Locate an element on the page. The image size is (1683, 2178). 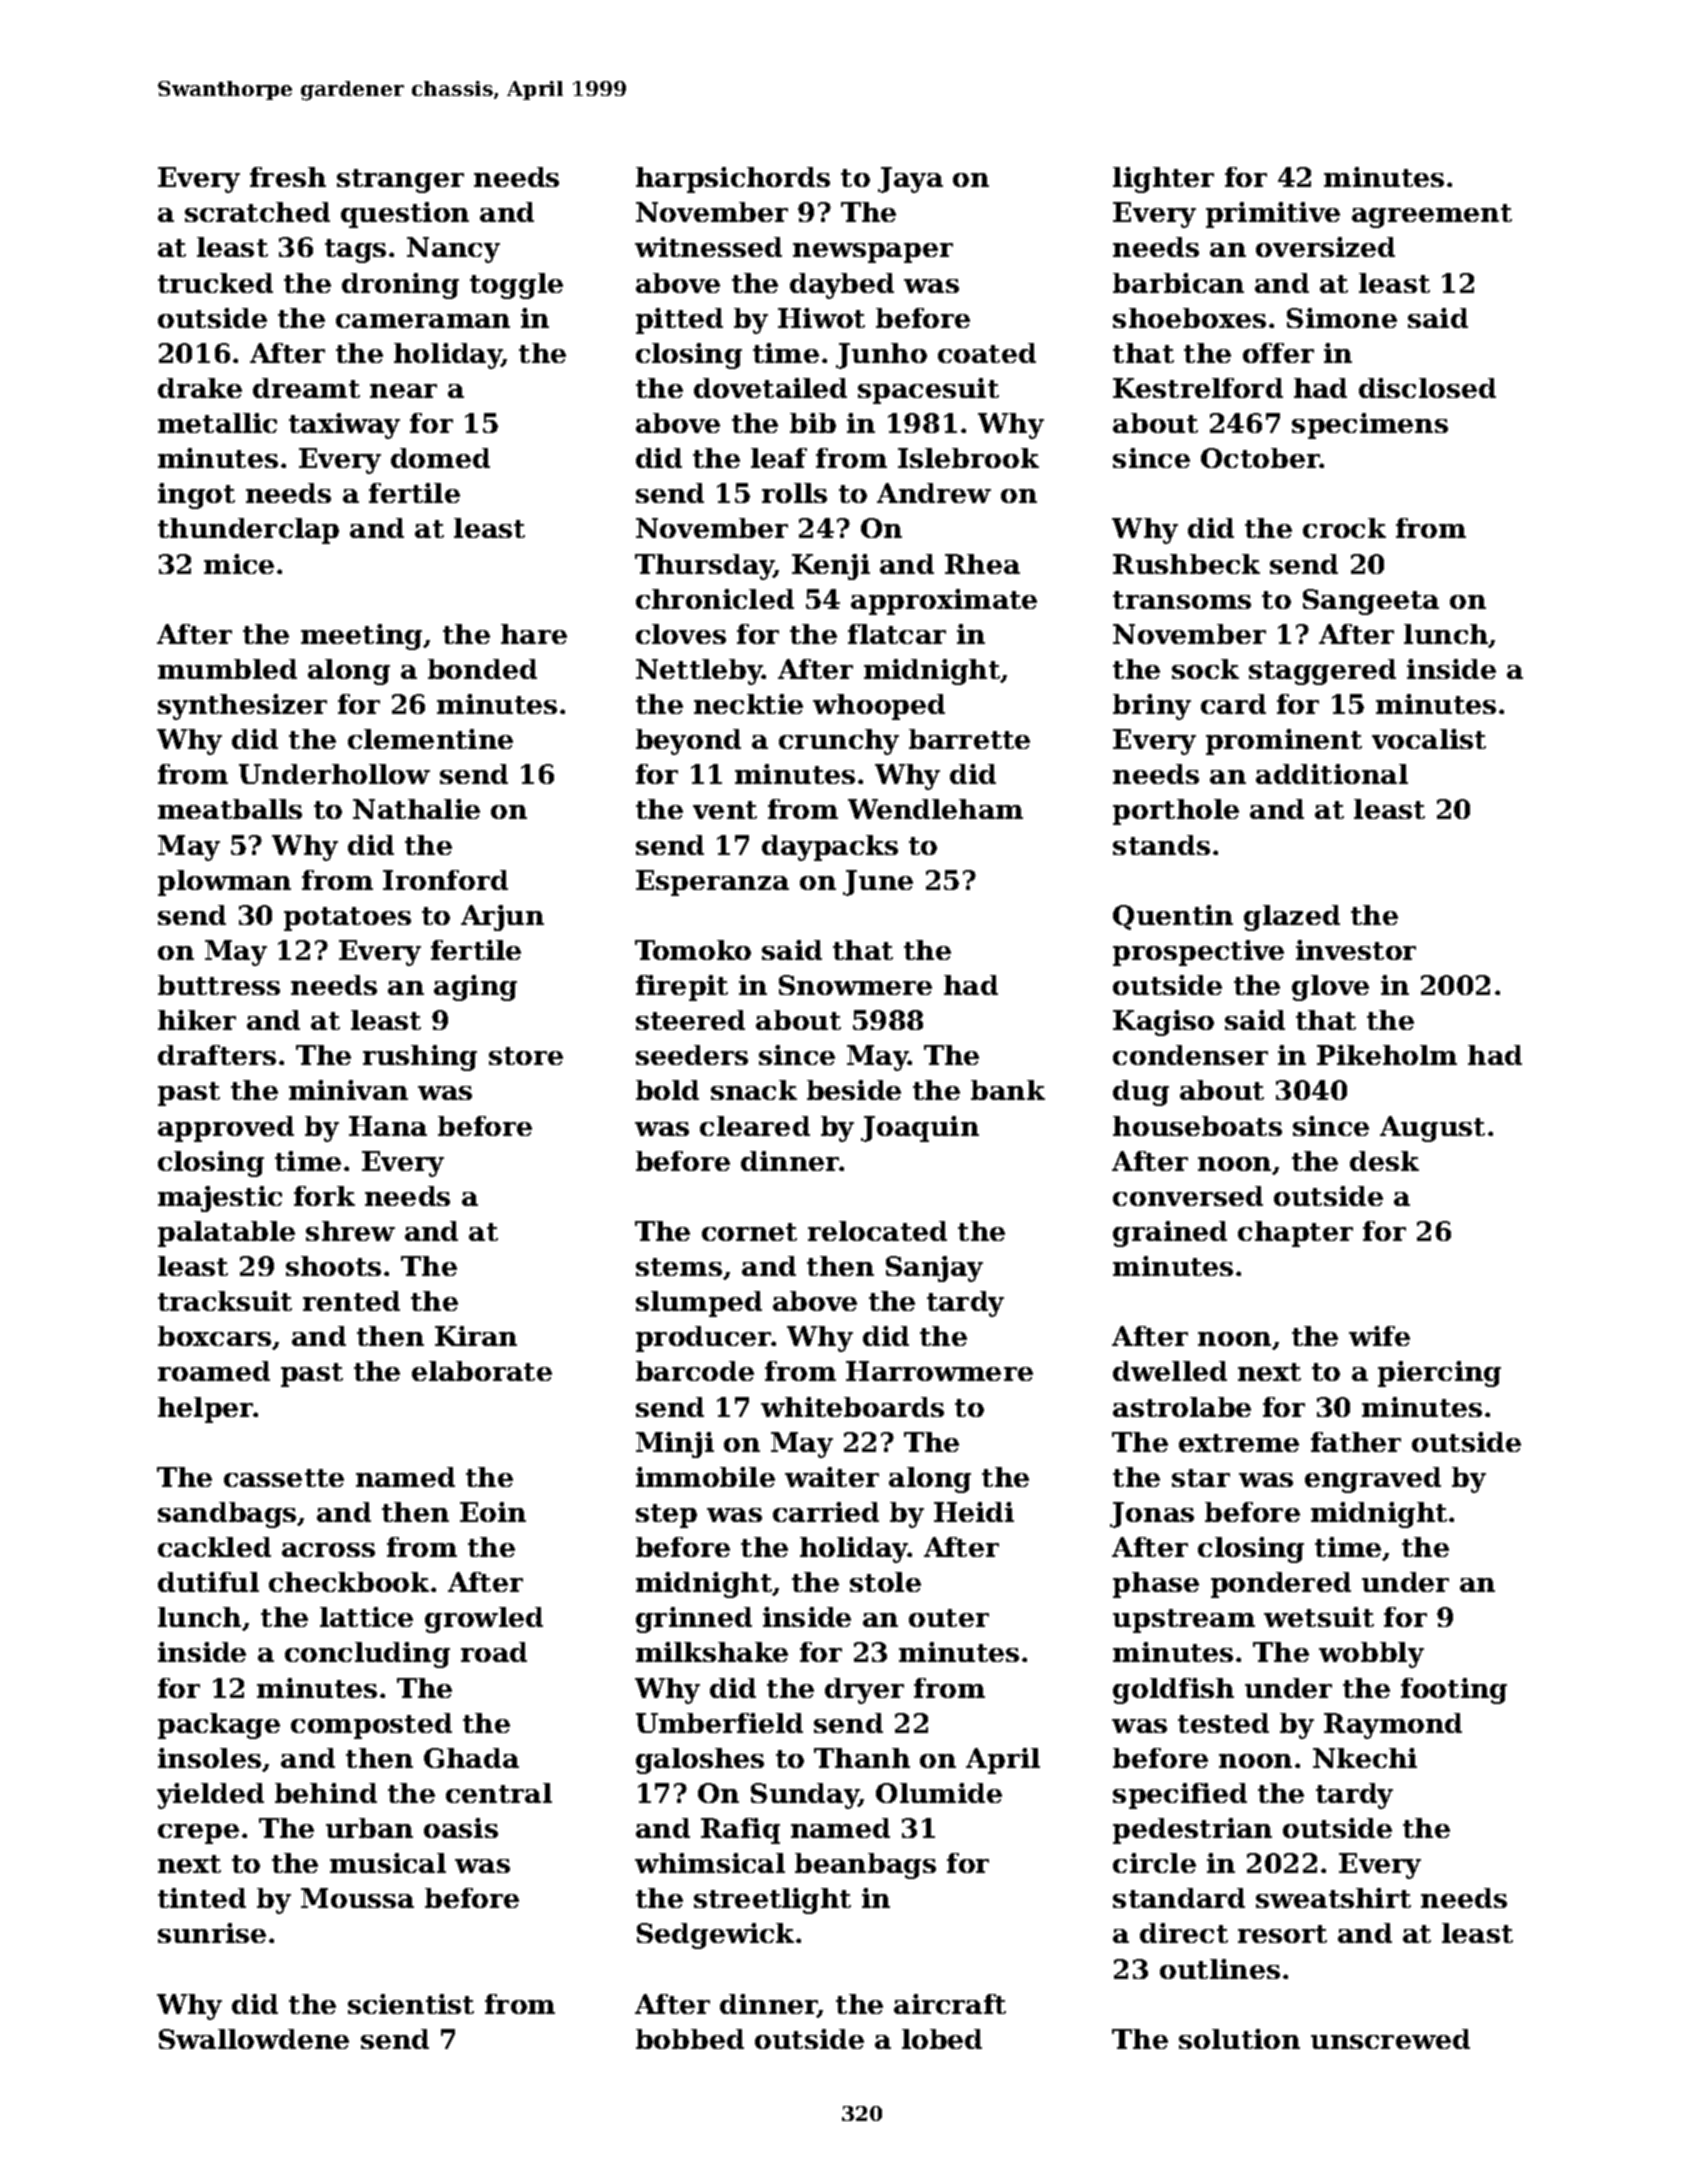
cornet is located at coordinates (749, 1232).
